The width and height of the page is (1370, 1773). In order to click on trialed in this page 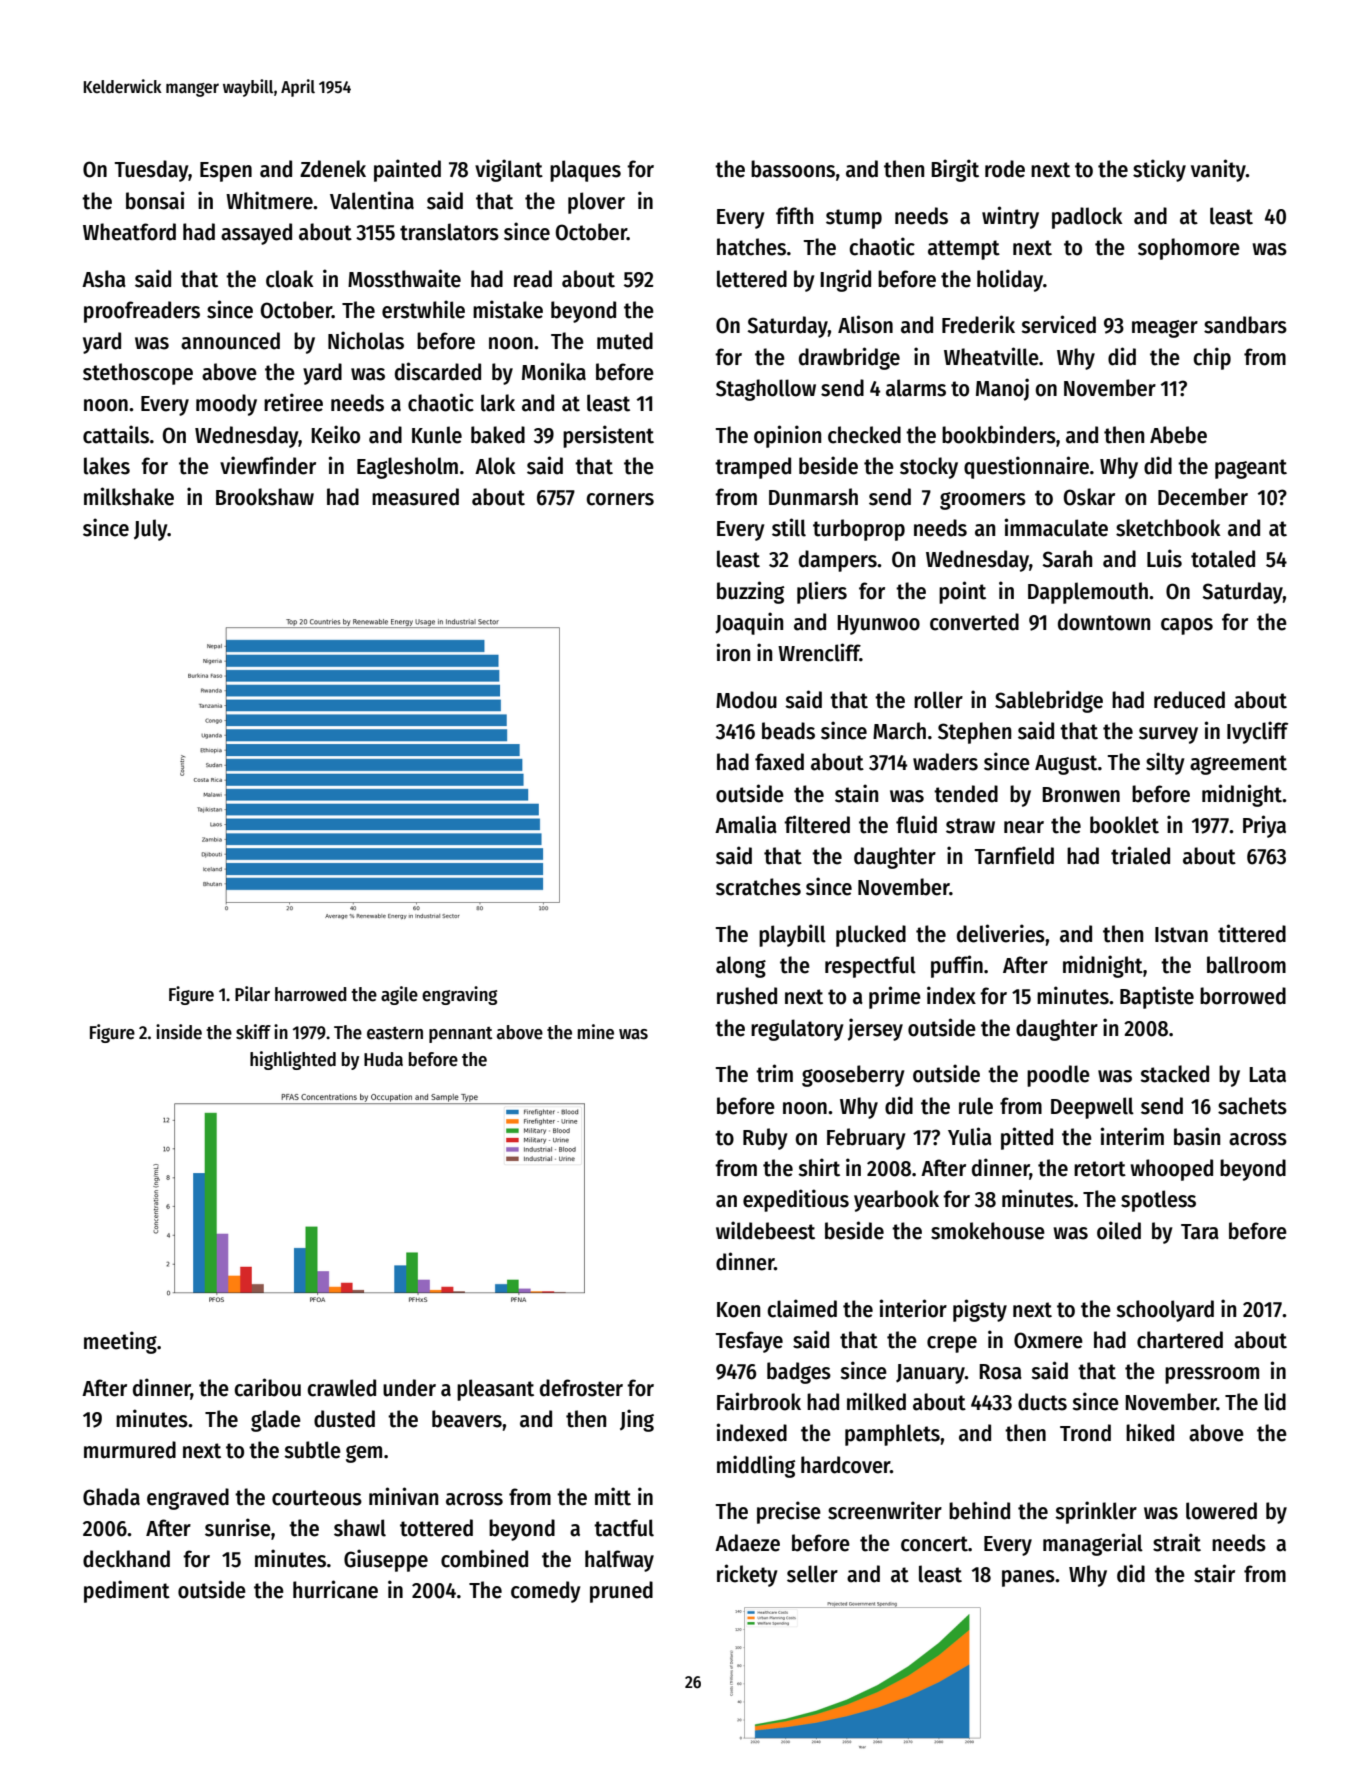, I will do `click(1140, 855)`.
